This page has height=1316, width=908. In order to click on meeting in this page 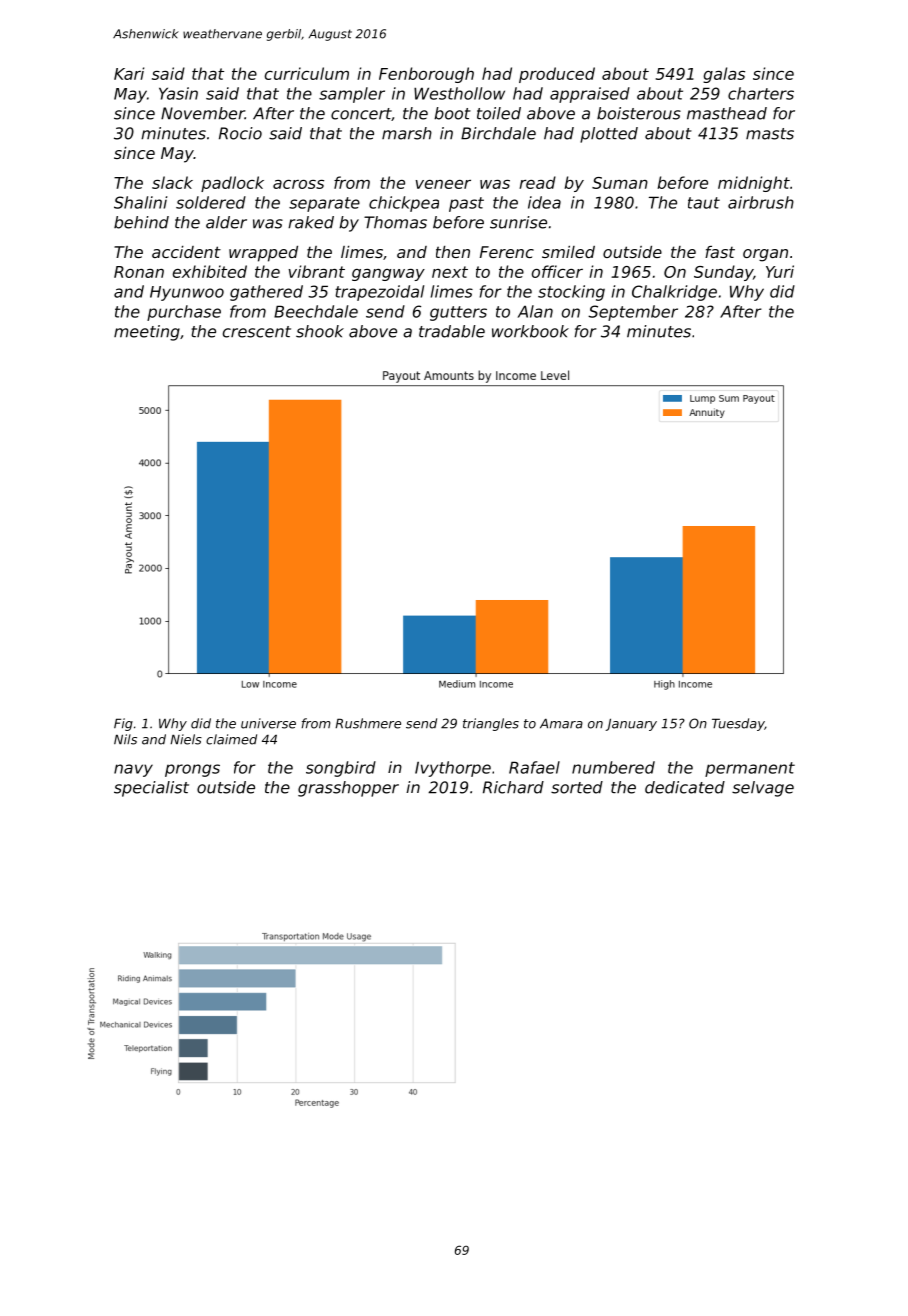, I will do `click(147, 333)`.
